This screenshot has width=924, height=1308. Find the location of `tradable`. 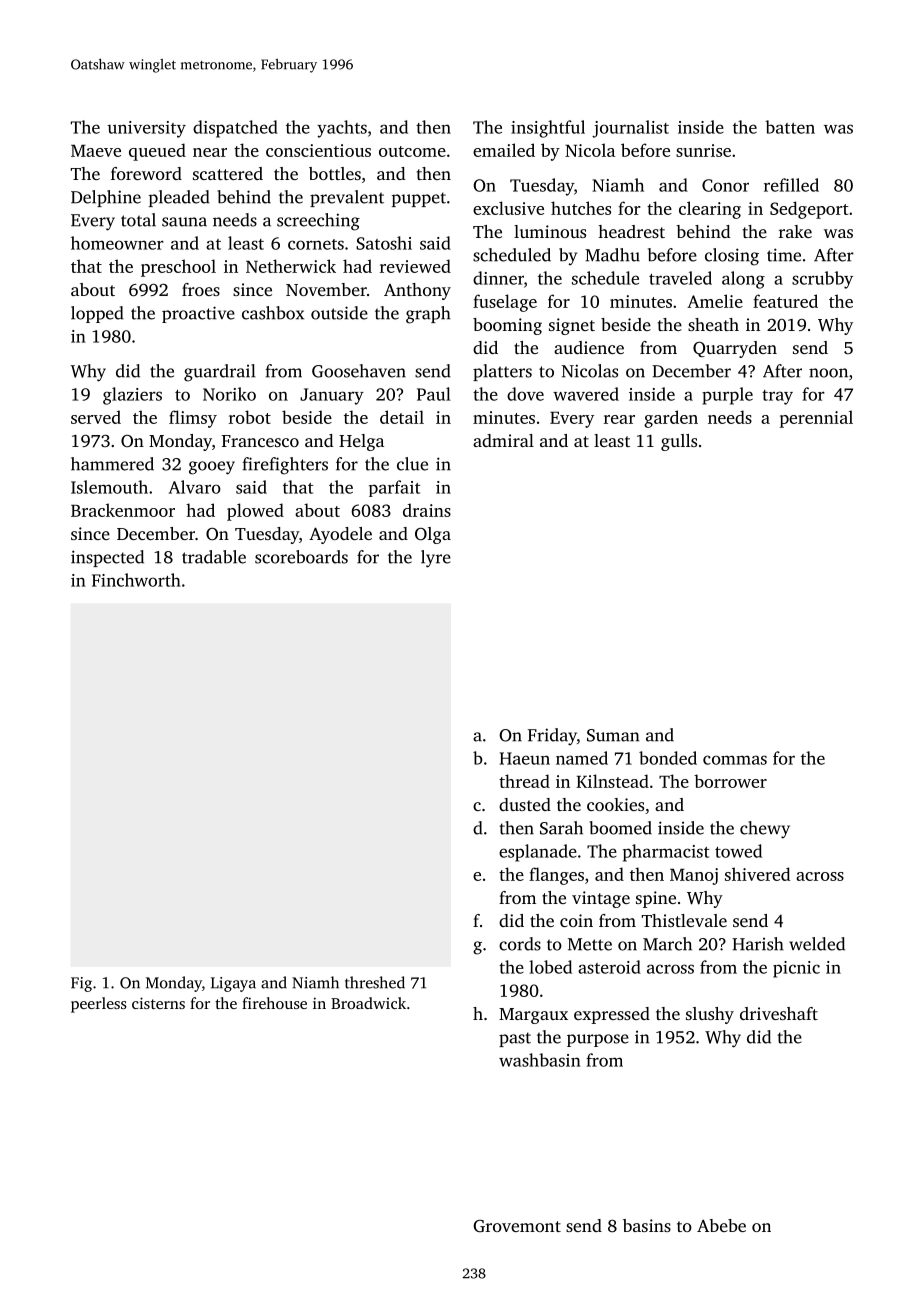

tradable is located at coordinates (214, 557).
